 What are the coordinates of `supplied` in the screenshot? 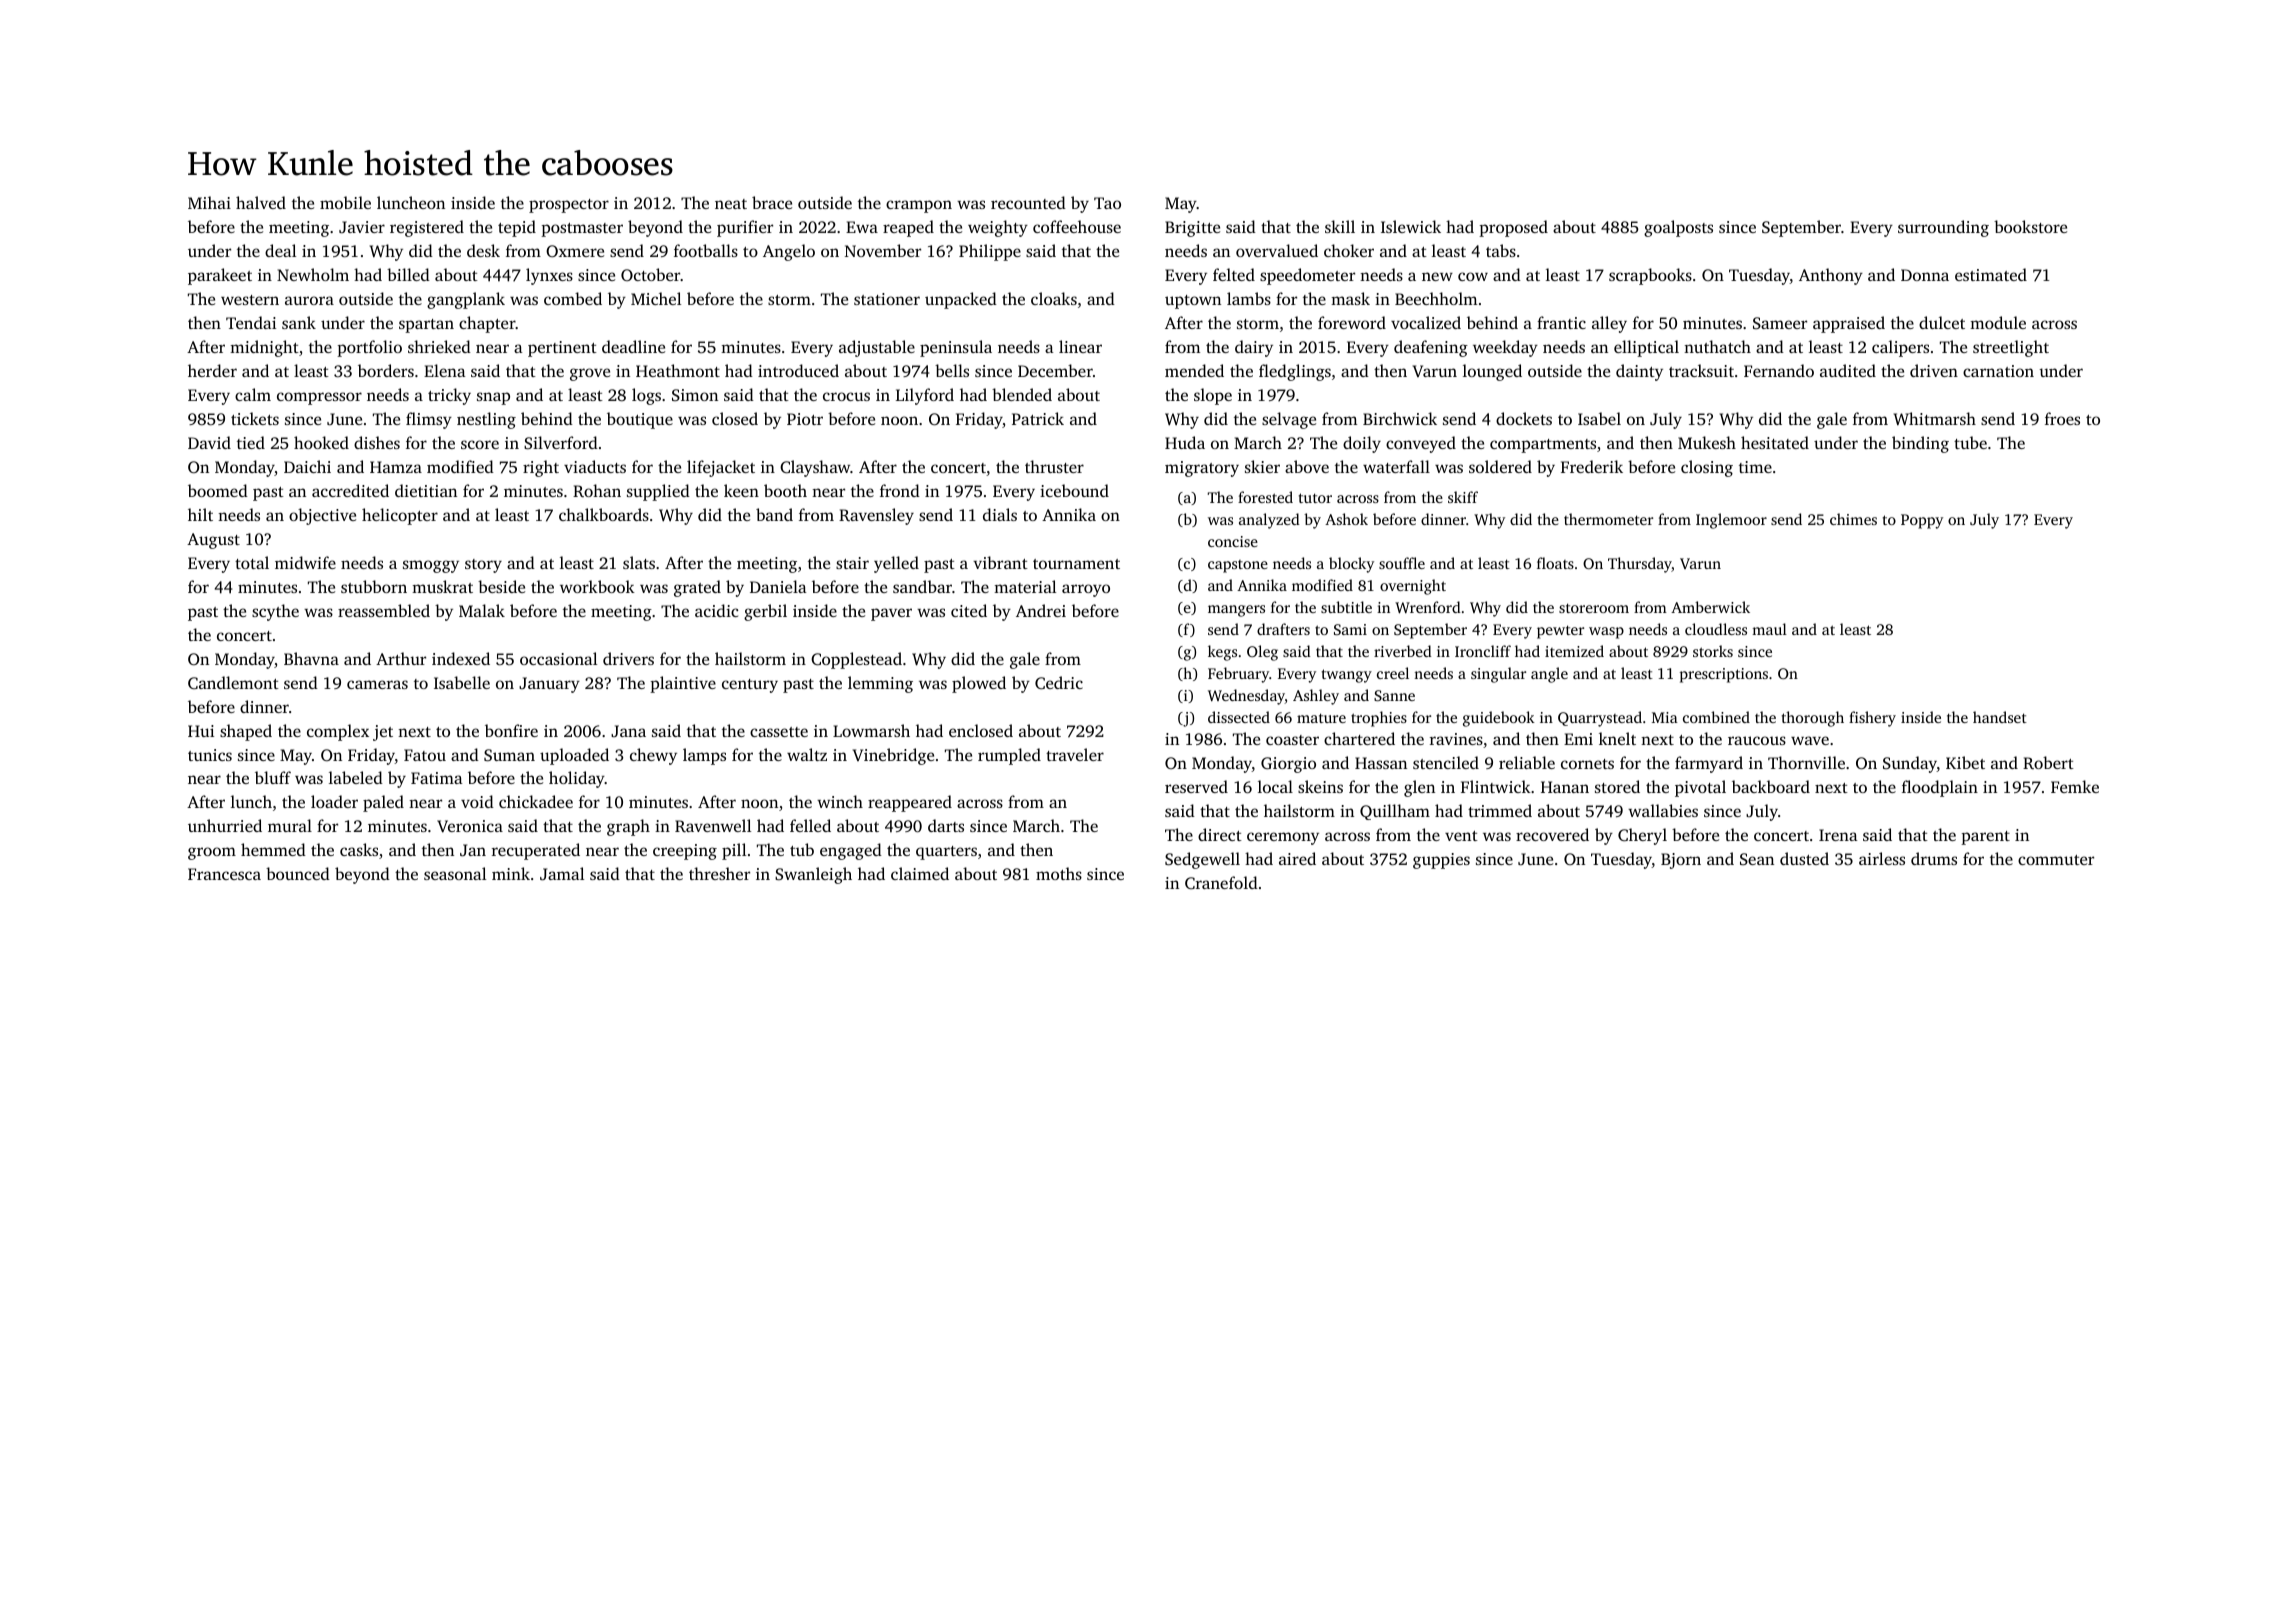 It's located at (658, 492).
